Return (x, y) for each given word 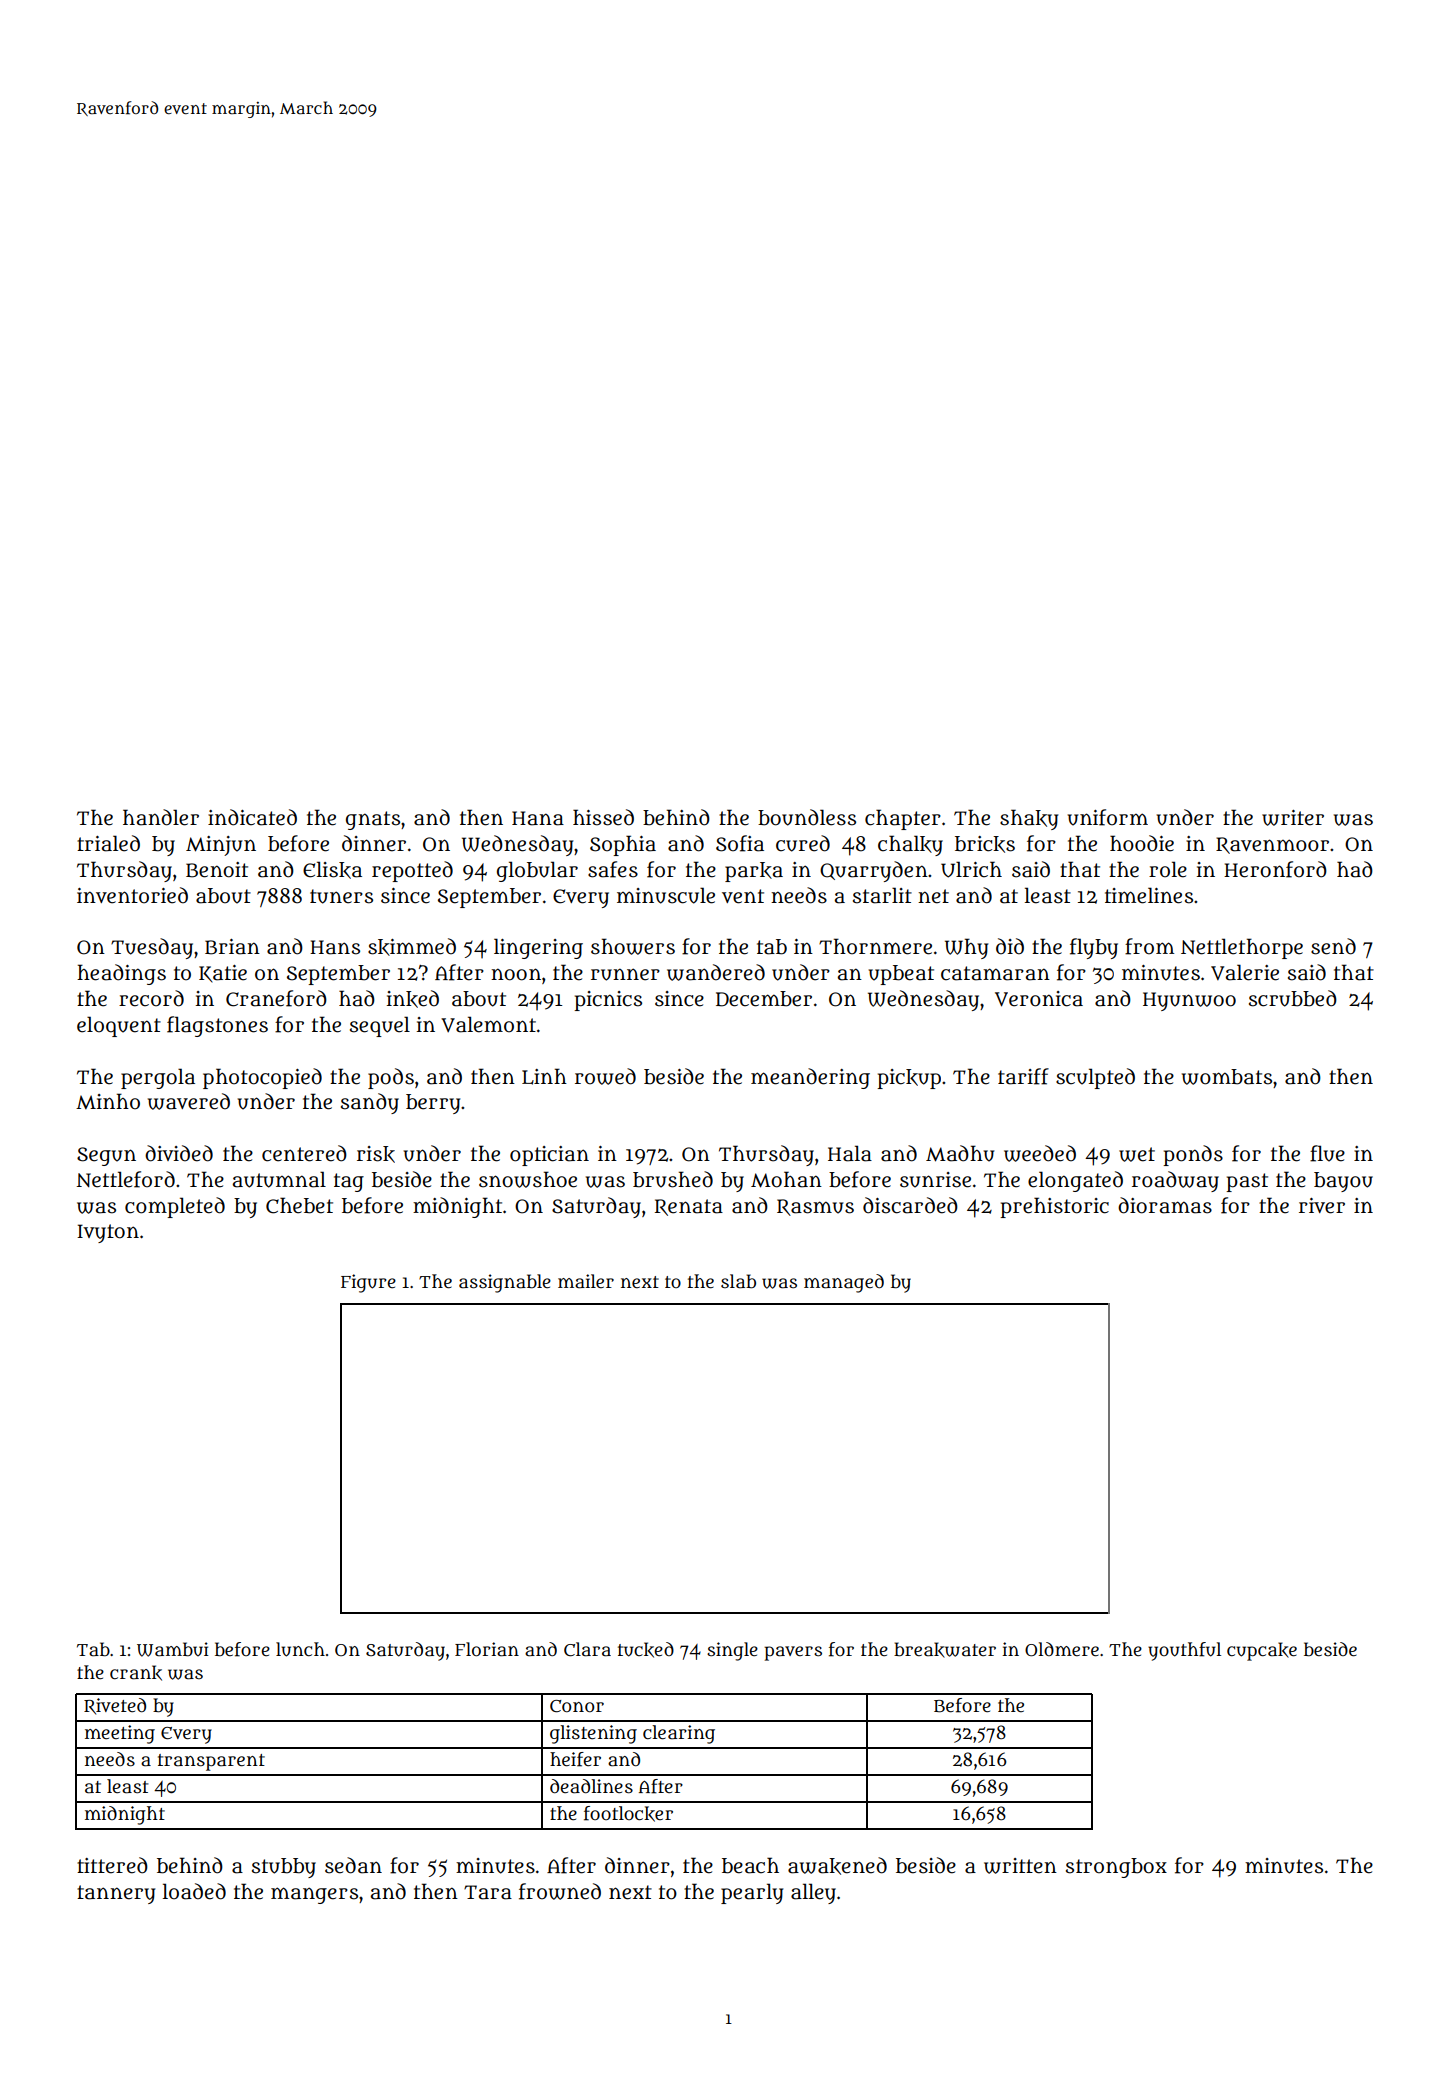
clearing (679, 1734)
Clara (587, 1649)
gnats (373, 820)
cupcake (1262, 1651)
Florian (487, 1649)
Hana (538, 818)
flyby (1094, 948)
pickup (909, 1079)
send (1333, 946)
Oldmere (1062, 1649)
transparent (211, 1762)
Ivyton (108, 1233)
